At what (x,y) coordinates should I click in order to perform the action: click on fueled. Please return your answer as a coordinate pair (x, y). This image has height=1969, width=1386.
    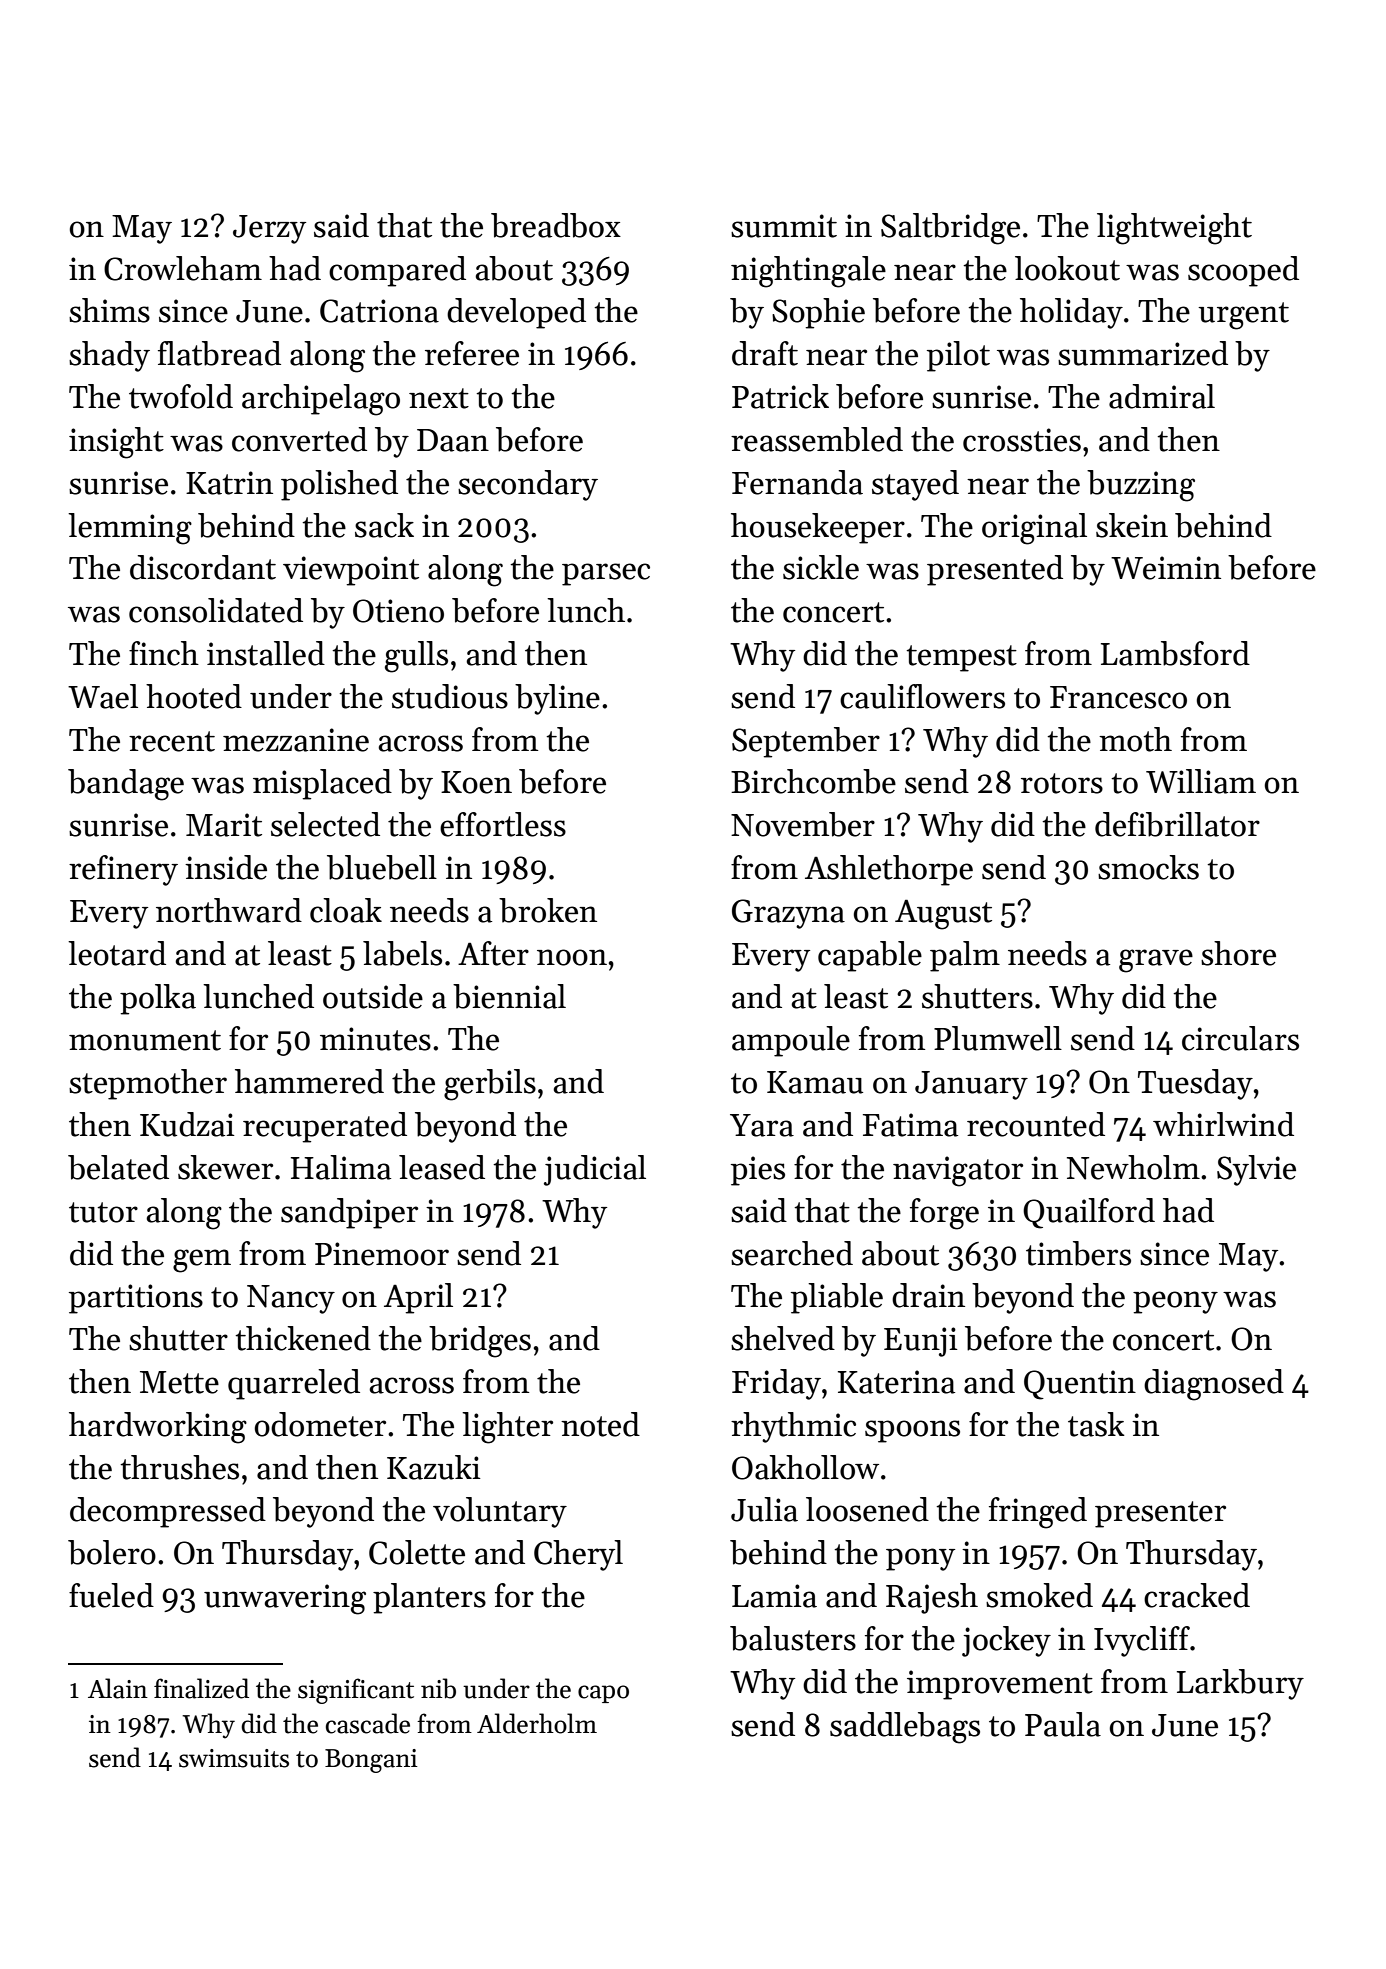
    Looking at the image, I should click on (111, 1595).
